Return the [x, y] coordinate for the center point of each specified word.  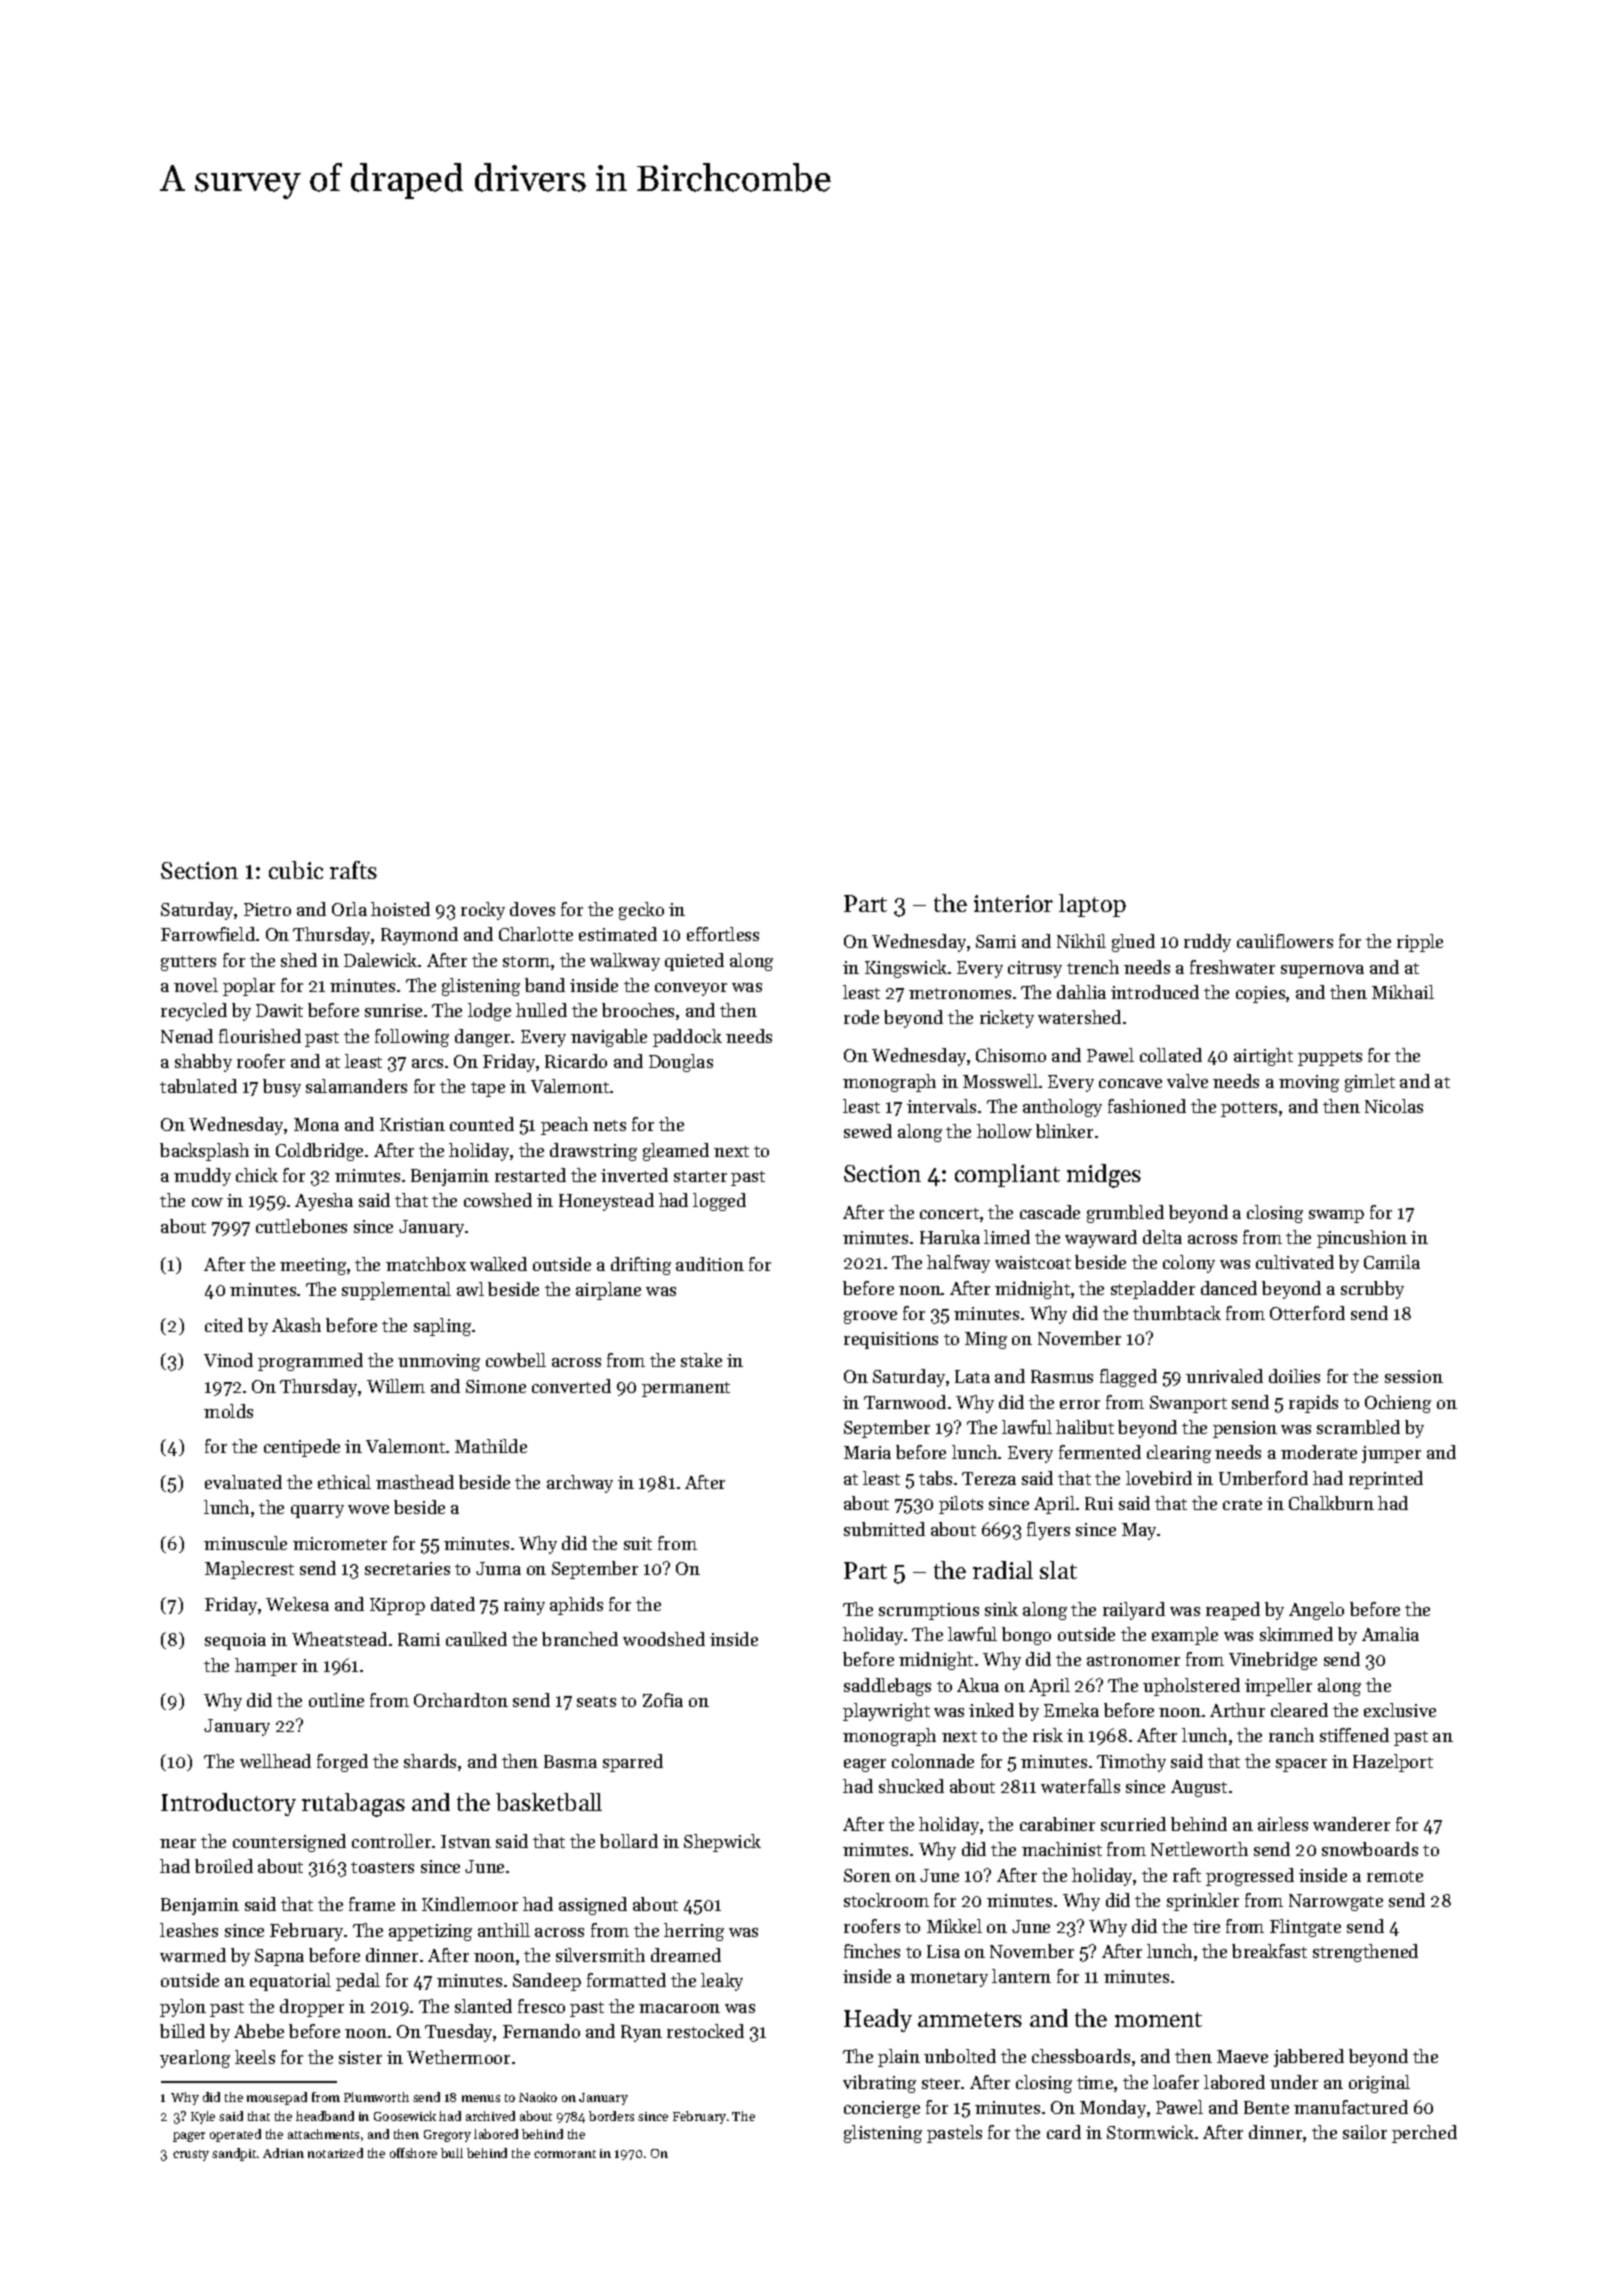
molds [228, 1411]
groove [870, 1317]
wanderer [1351, 1824]
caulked [476, 1639]
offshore [413, 2153]
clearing [1179, 1454]
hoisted [400, 909]
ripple [1420, 943]
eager [865, 1765]
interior [1013, 903]
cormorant [565, 2154]
